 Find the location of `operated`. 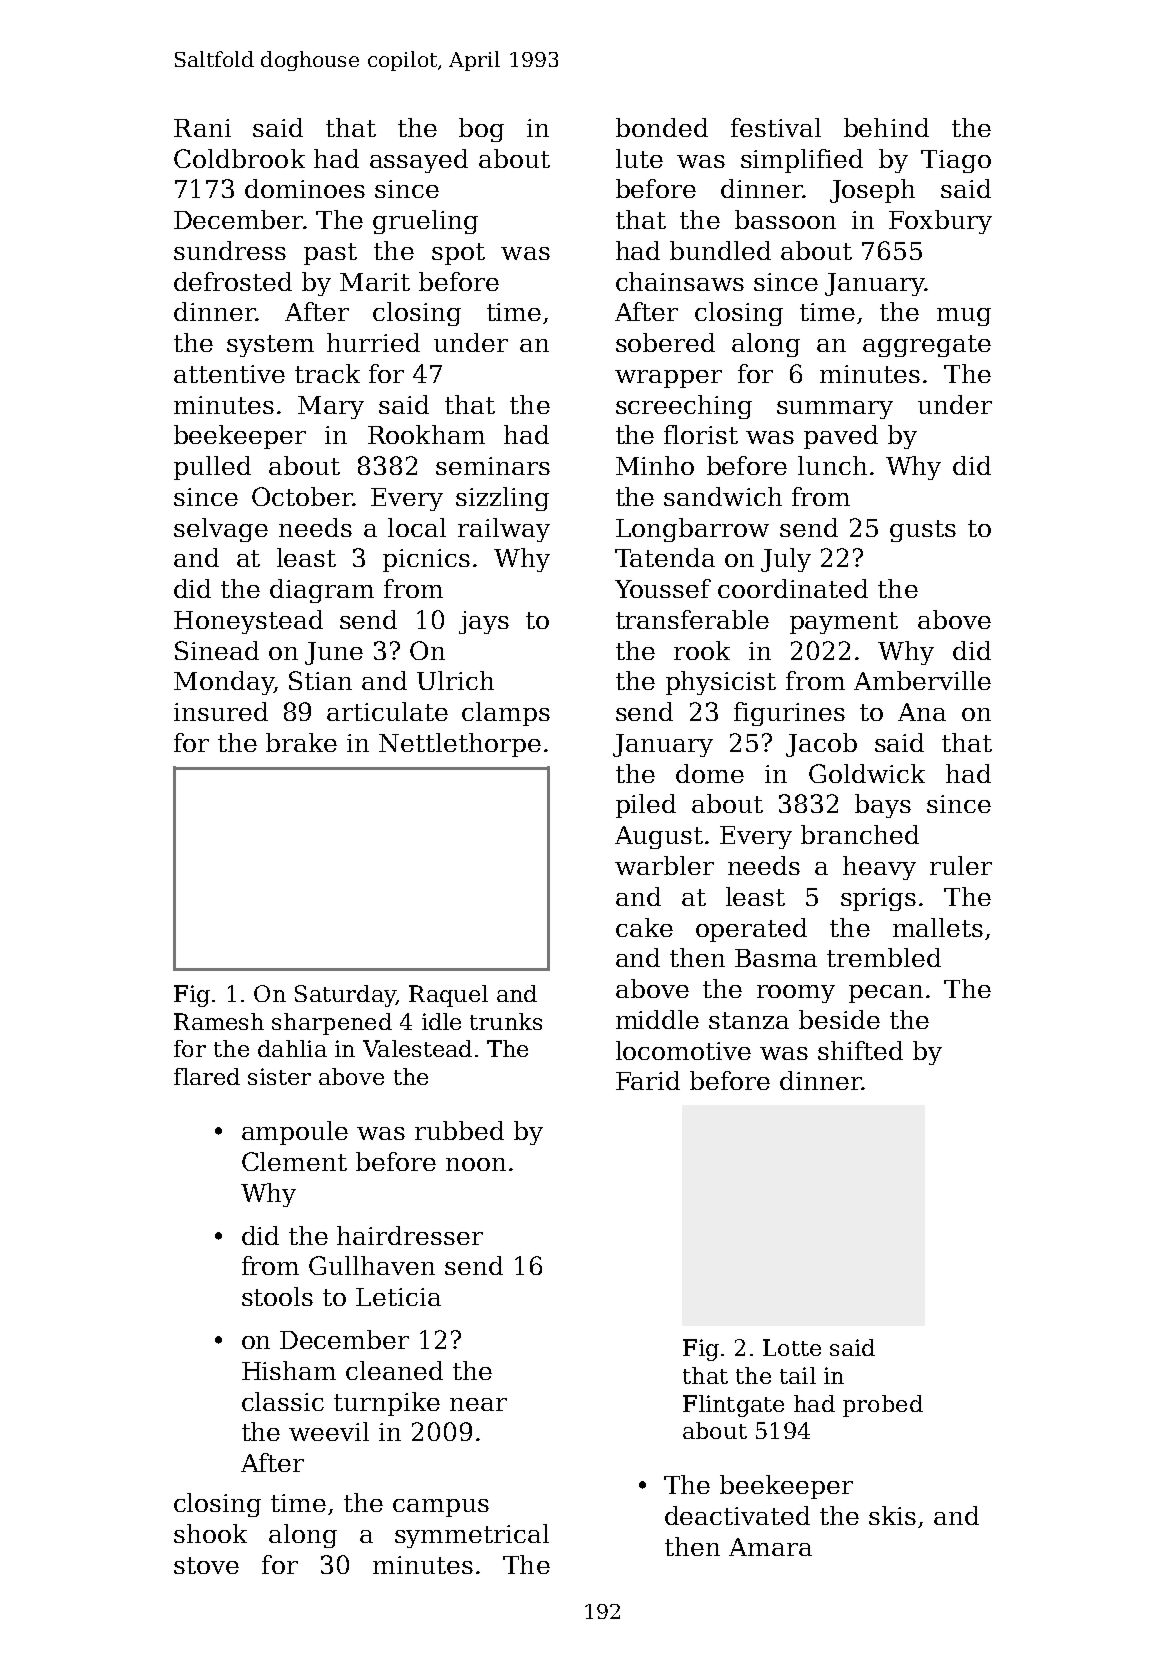

operated is located at coordinates (751, 930).
